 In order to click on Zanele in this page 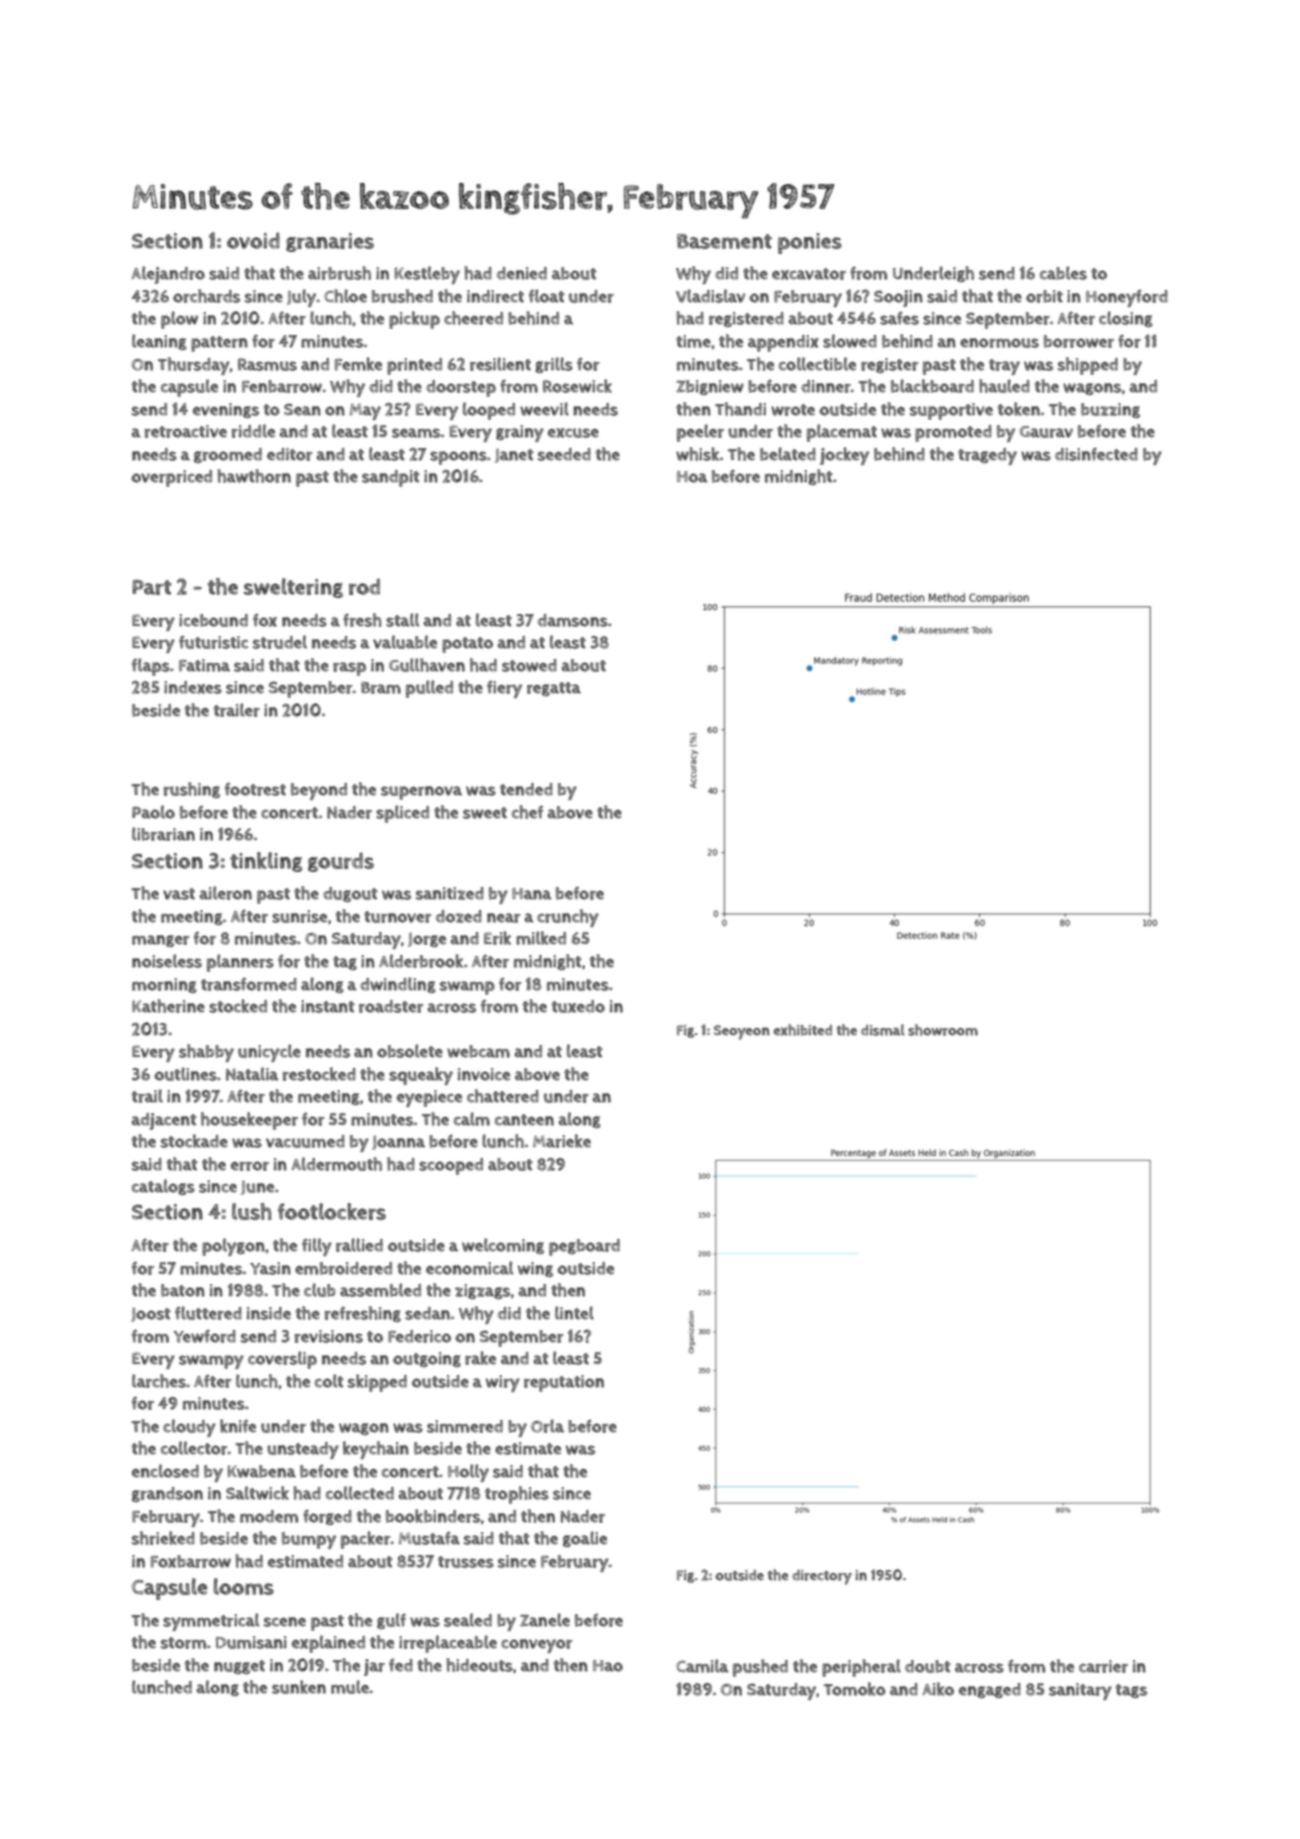, I will do `click(545, 1620)`.
